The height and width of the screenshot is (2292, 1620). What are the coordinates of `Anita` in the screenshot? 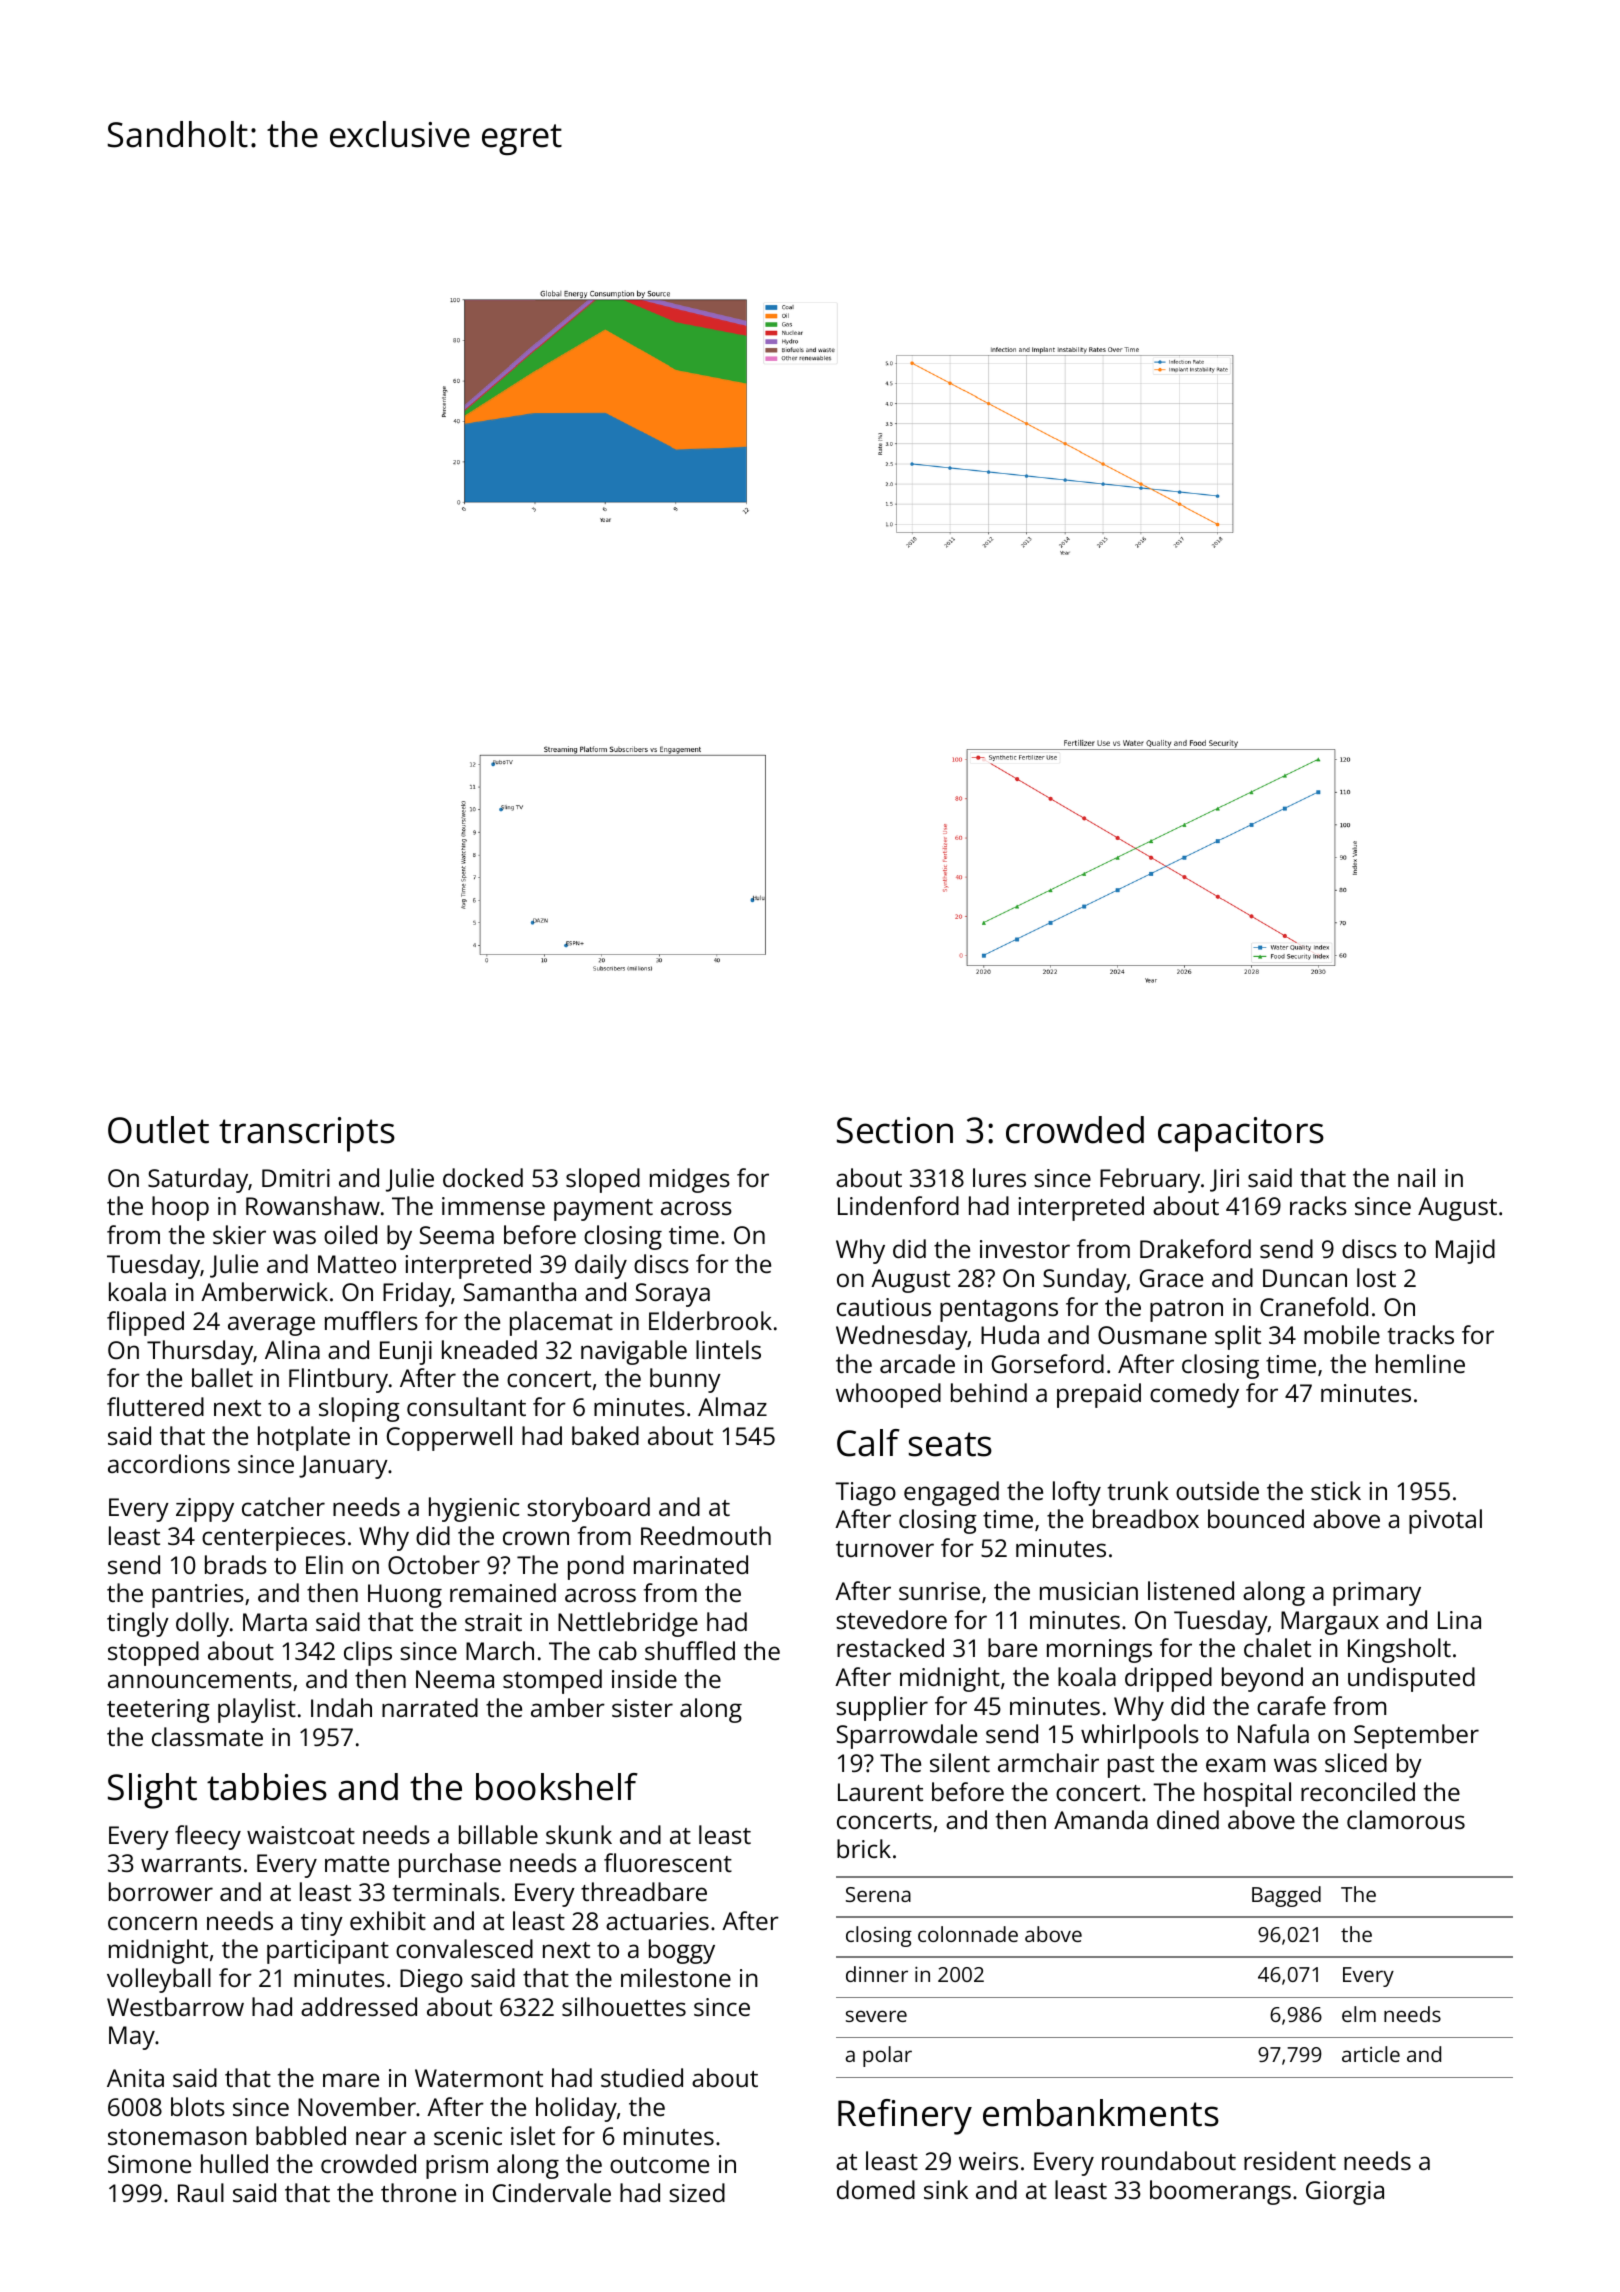 It's located at (135, 2078).
